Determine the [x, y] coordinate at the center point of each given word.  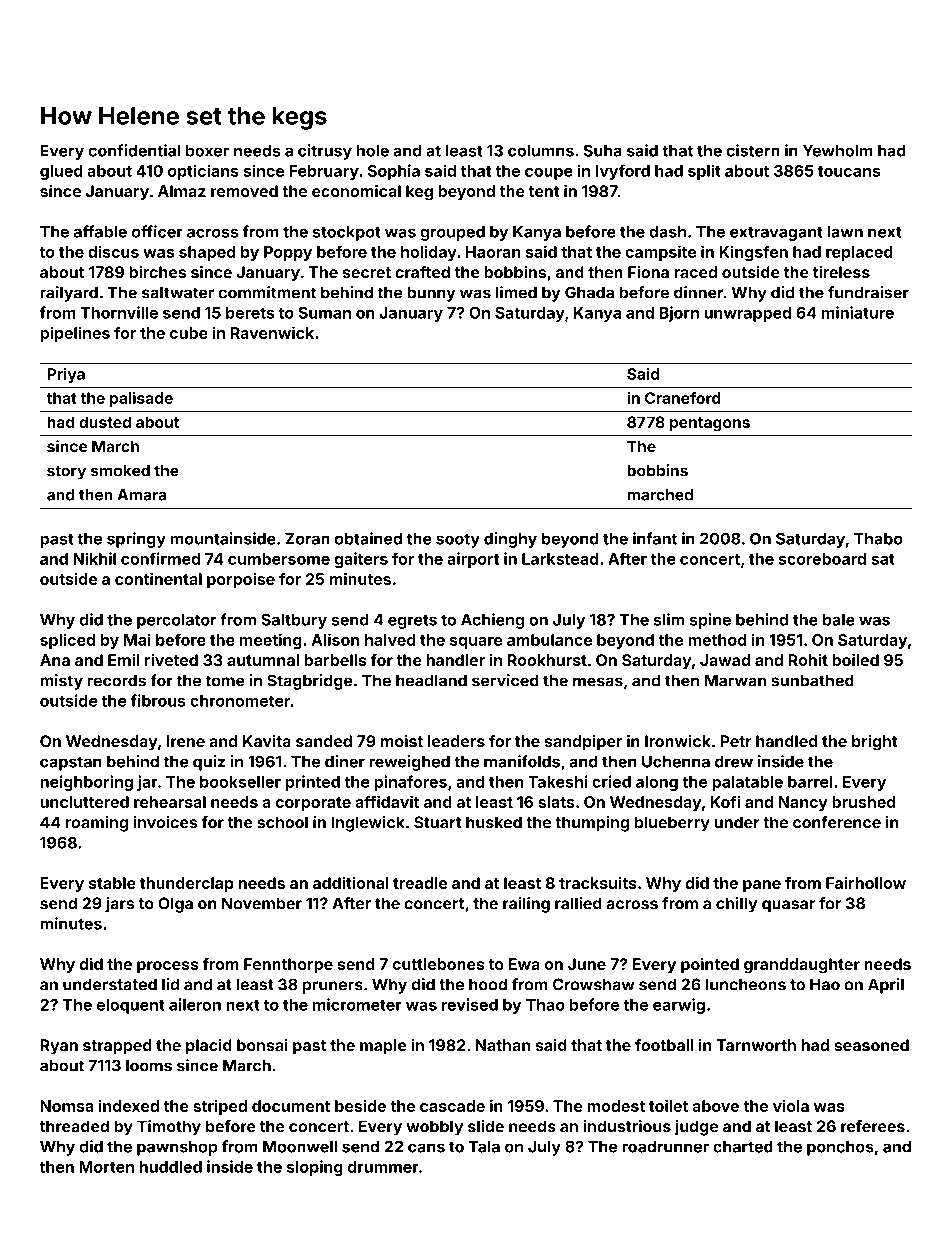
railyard [69, 294]
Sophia [393, 172]
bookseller [240, 782]
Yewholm [838, 151]
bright [875, 743]
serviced [505, 680]
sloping [315, 1168]
